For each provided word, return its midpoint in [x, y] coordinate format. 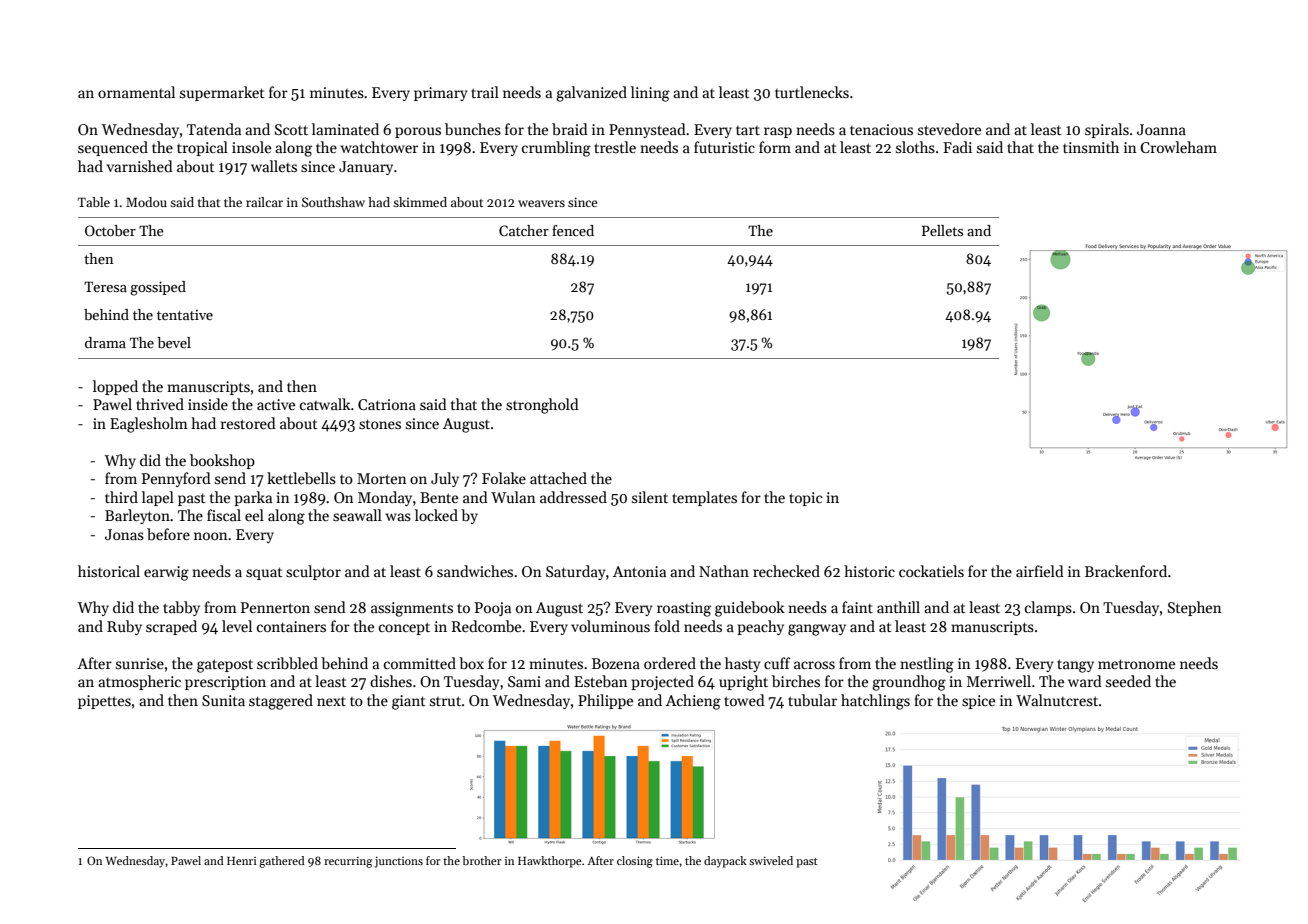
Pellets [942, 230]
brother [481, 860]
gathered [282, 862]
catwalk [325, 404]
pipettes [104, 702]
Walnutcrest [1057, 700]
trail [485, 92]
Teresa [105, 286]
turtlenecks [812, 92]
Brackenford [1126, 571]
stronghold [542, 406]
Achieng [693, 702]
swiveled [771, 860]
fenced [573, 230]
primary [440, 94]
